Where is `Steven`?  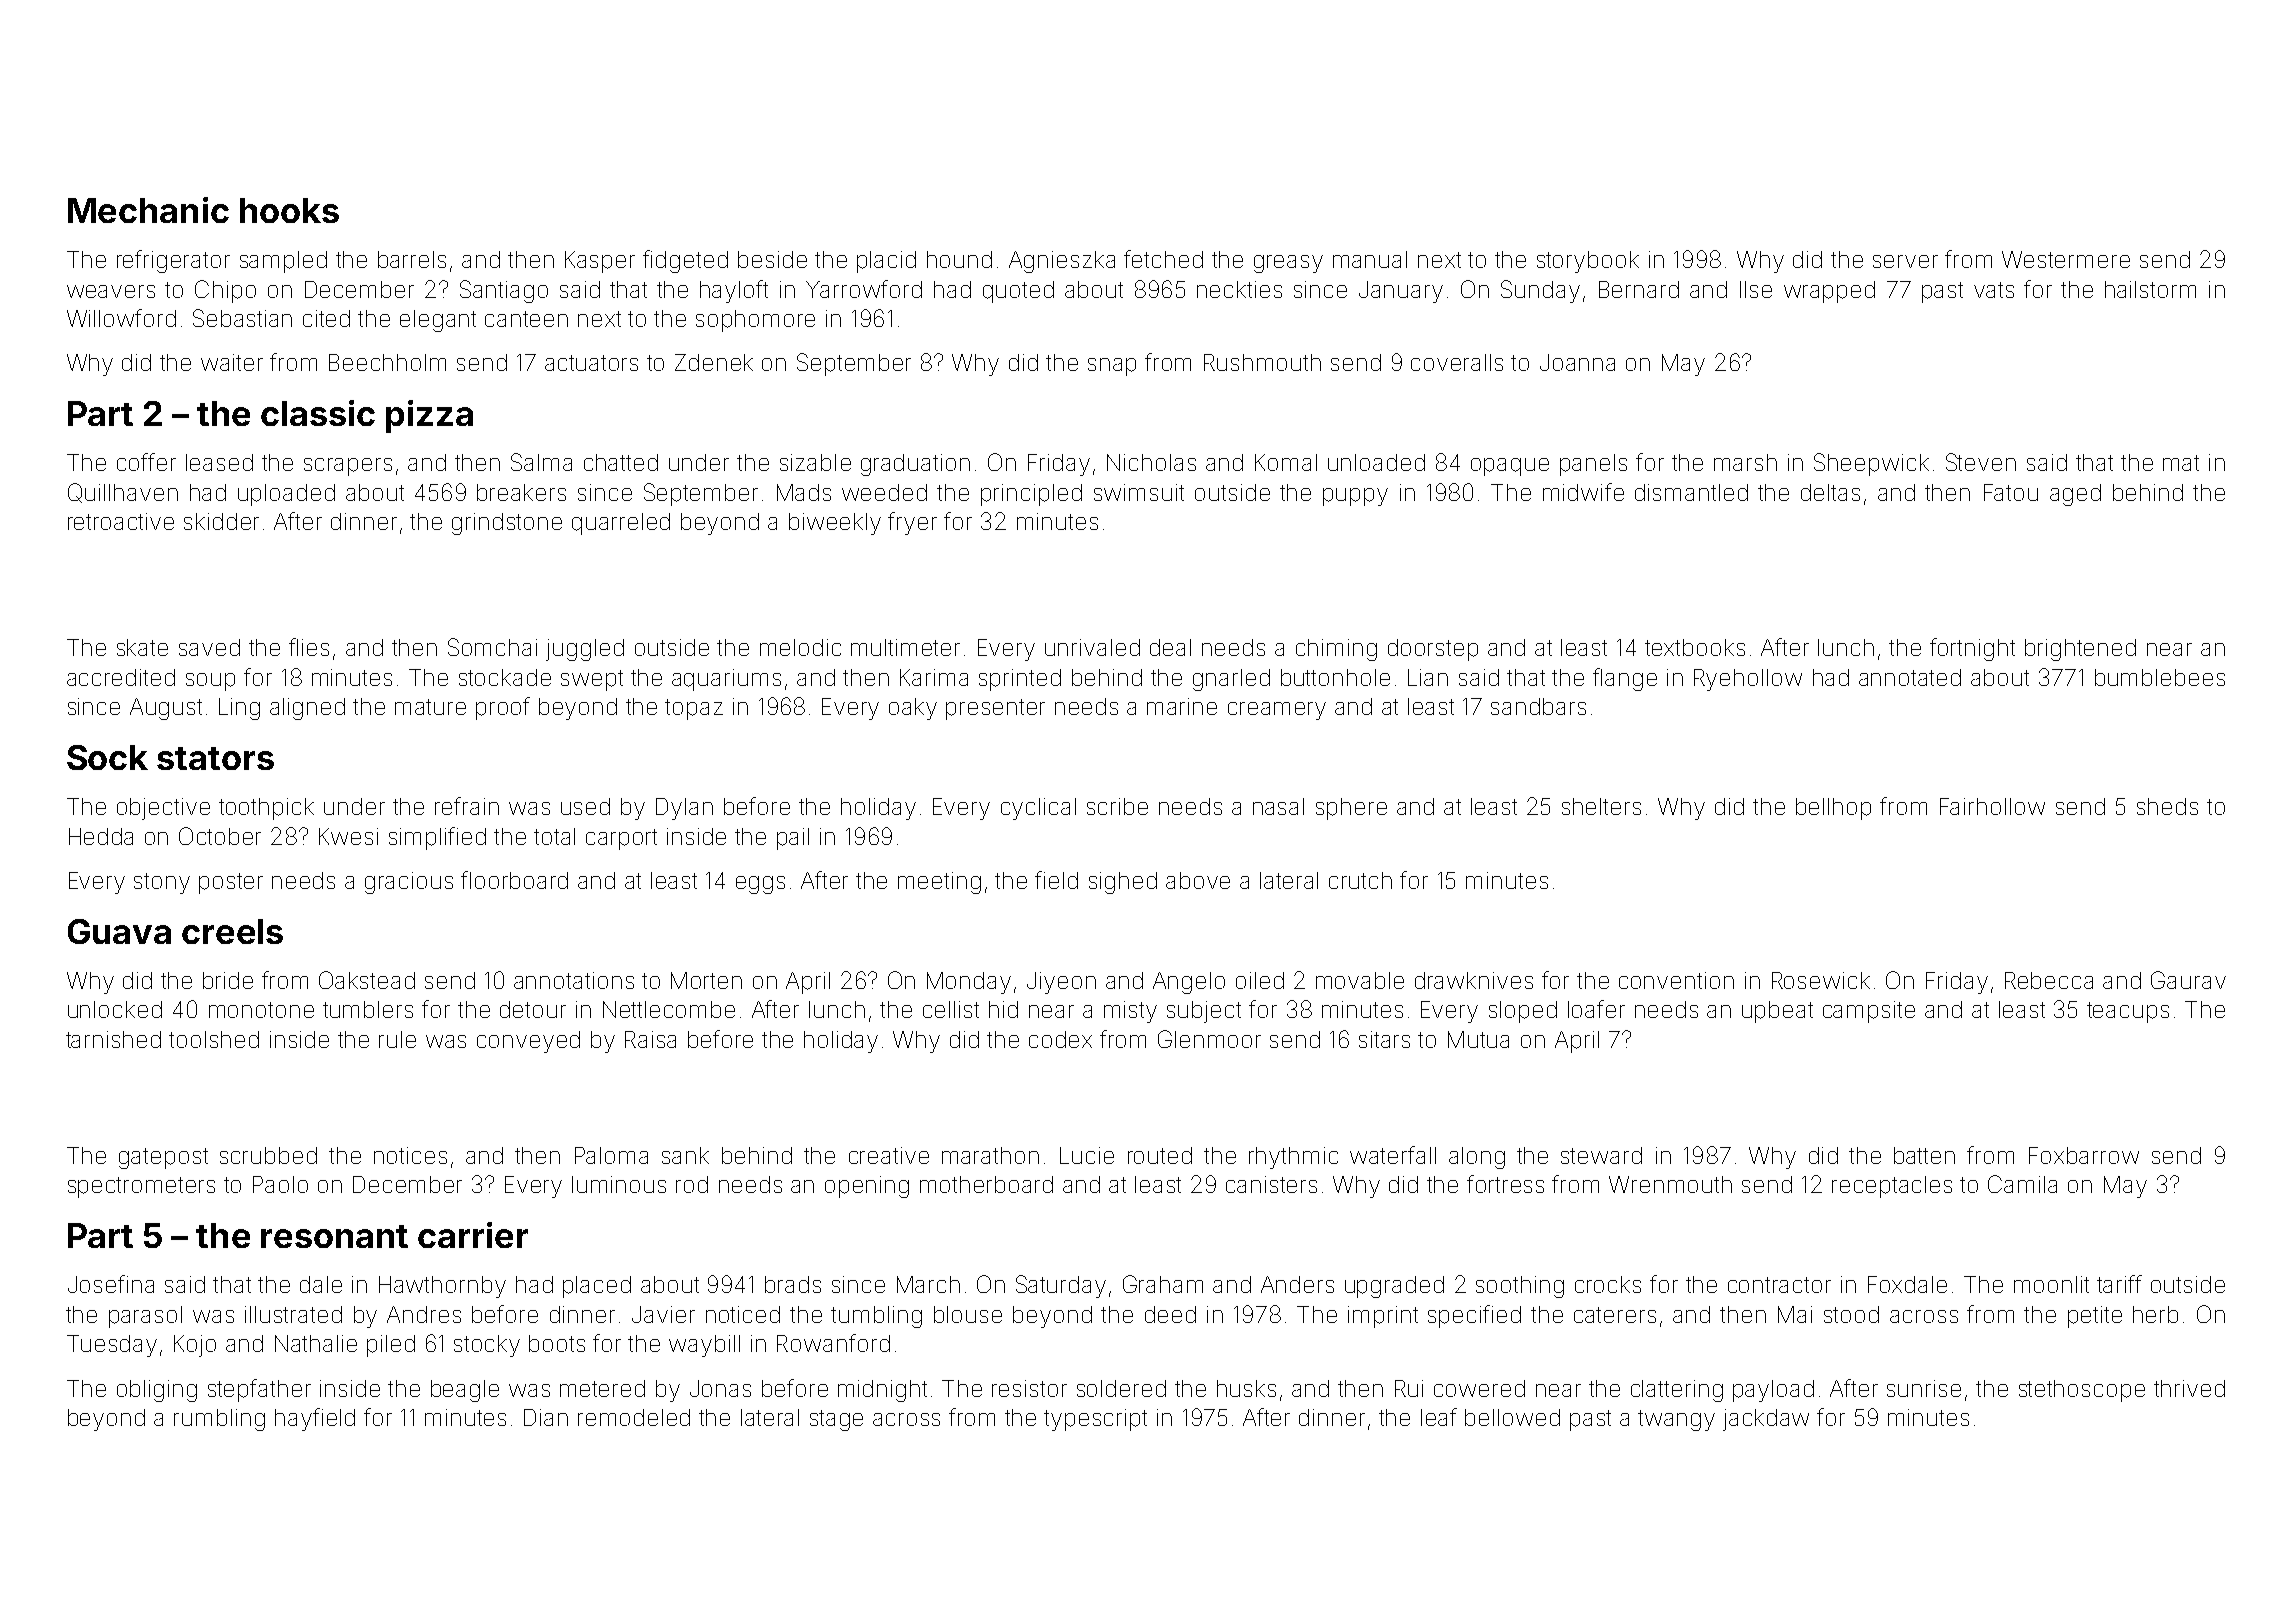 Steven is located at coordinates (1981, 462).
